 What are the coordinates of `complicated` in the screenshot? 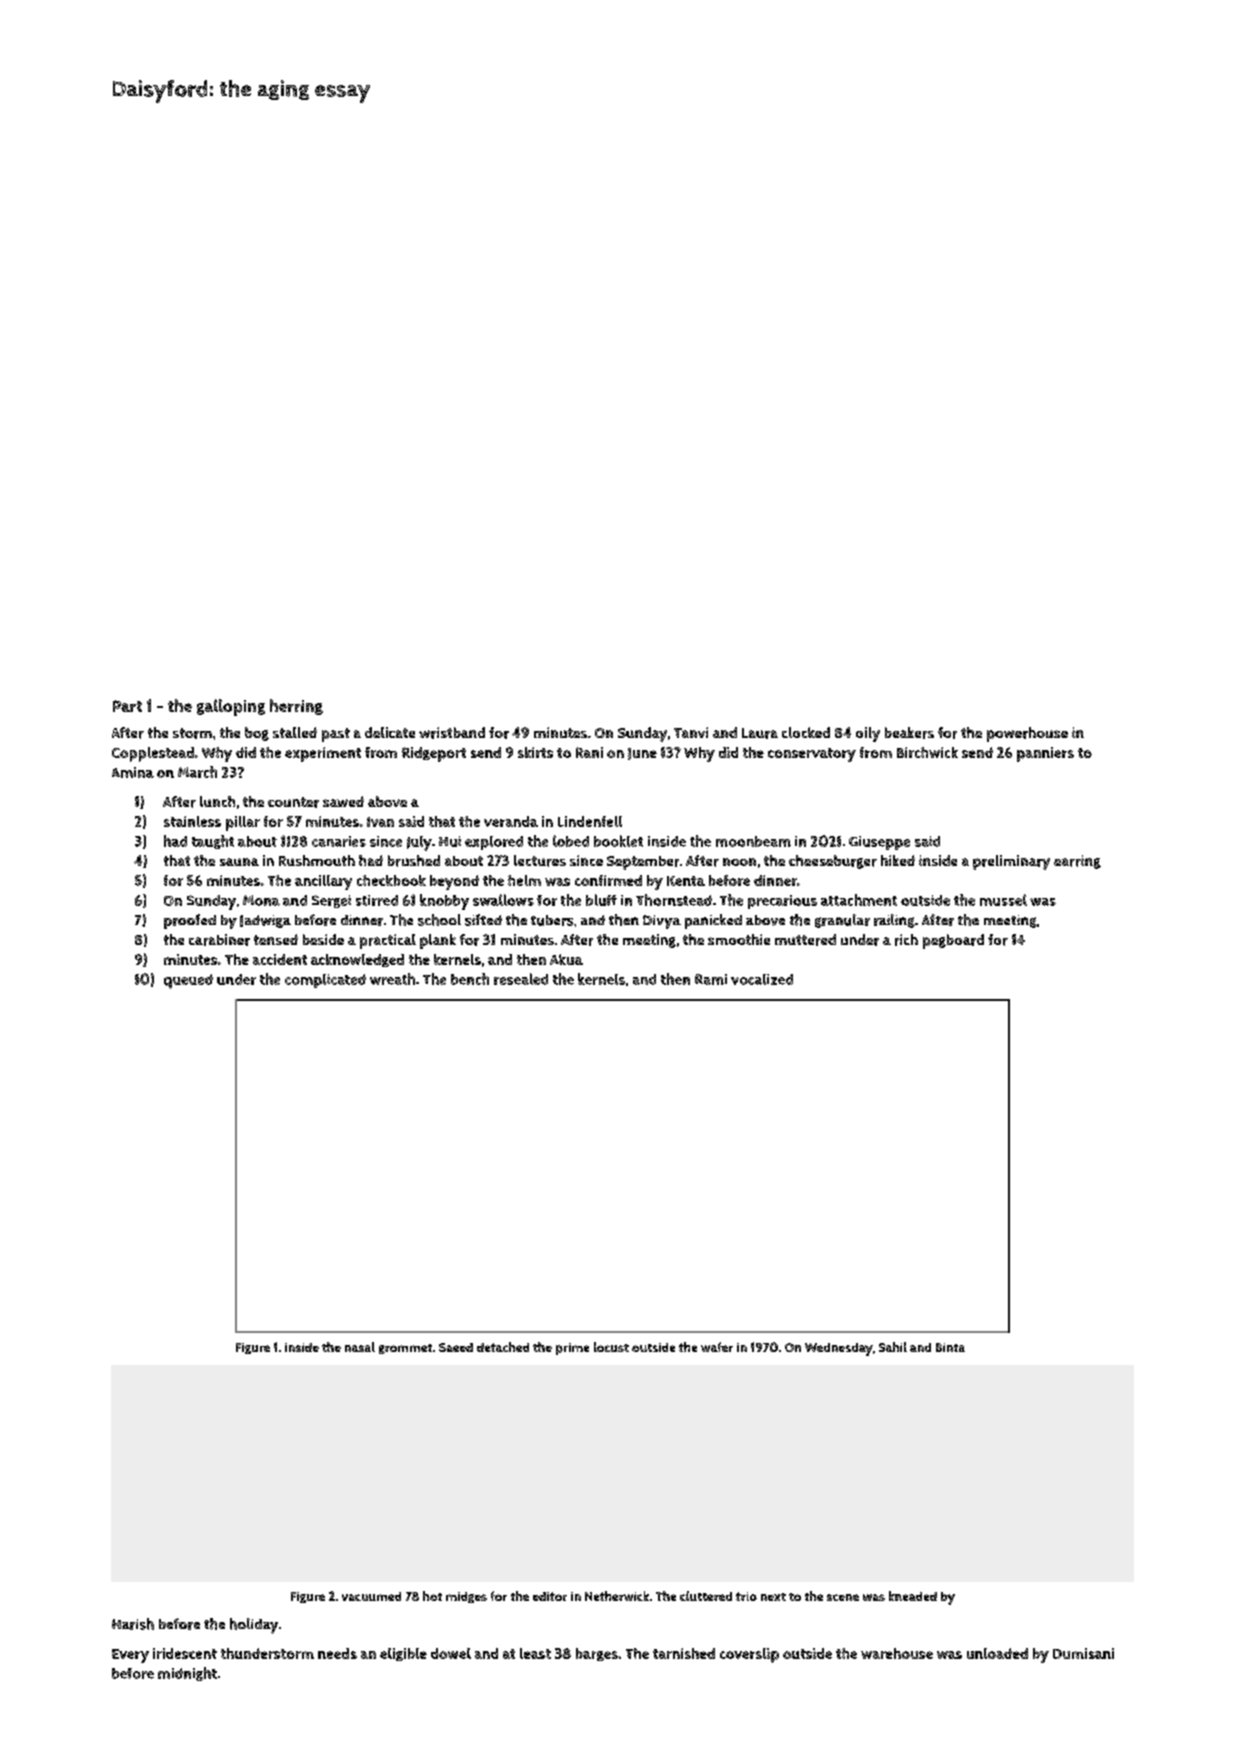 It's located at (325, 981).
